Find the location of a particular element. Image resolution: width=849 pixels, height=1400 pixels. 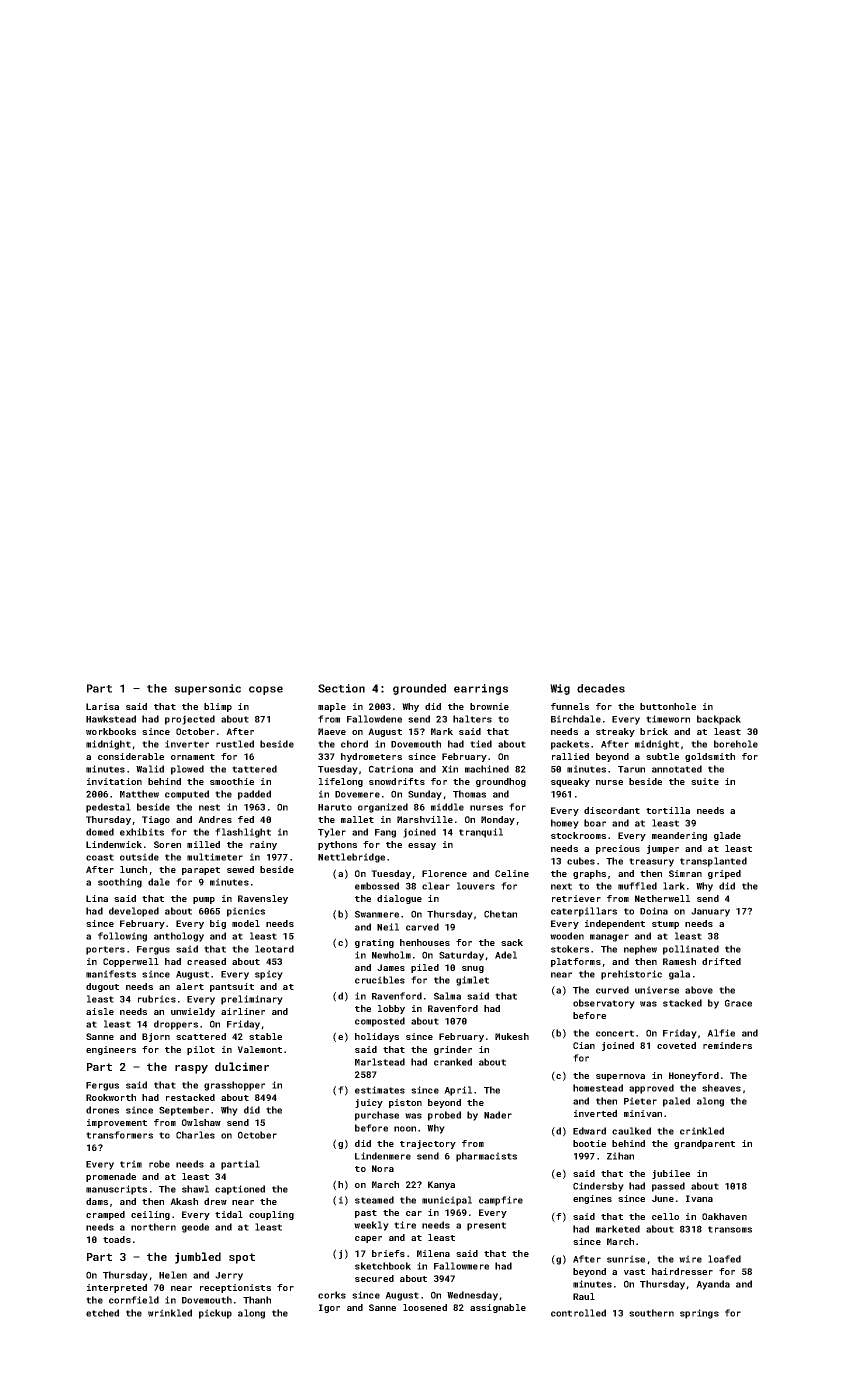

springs is located at coordinates (699, 1314).
